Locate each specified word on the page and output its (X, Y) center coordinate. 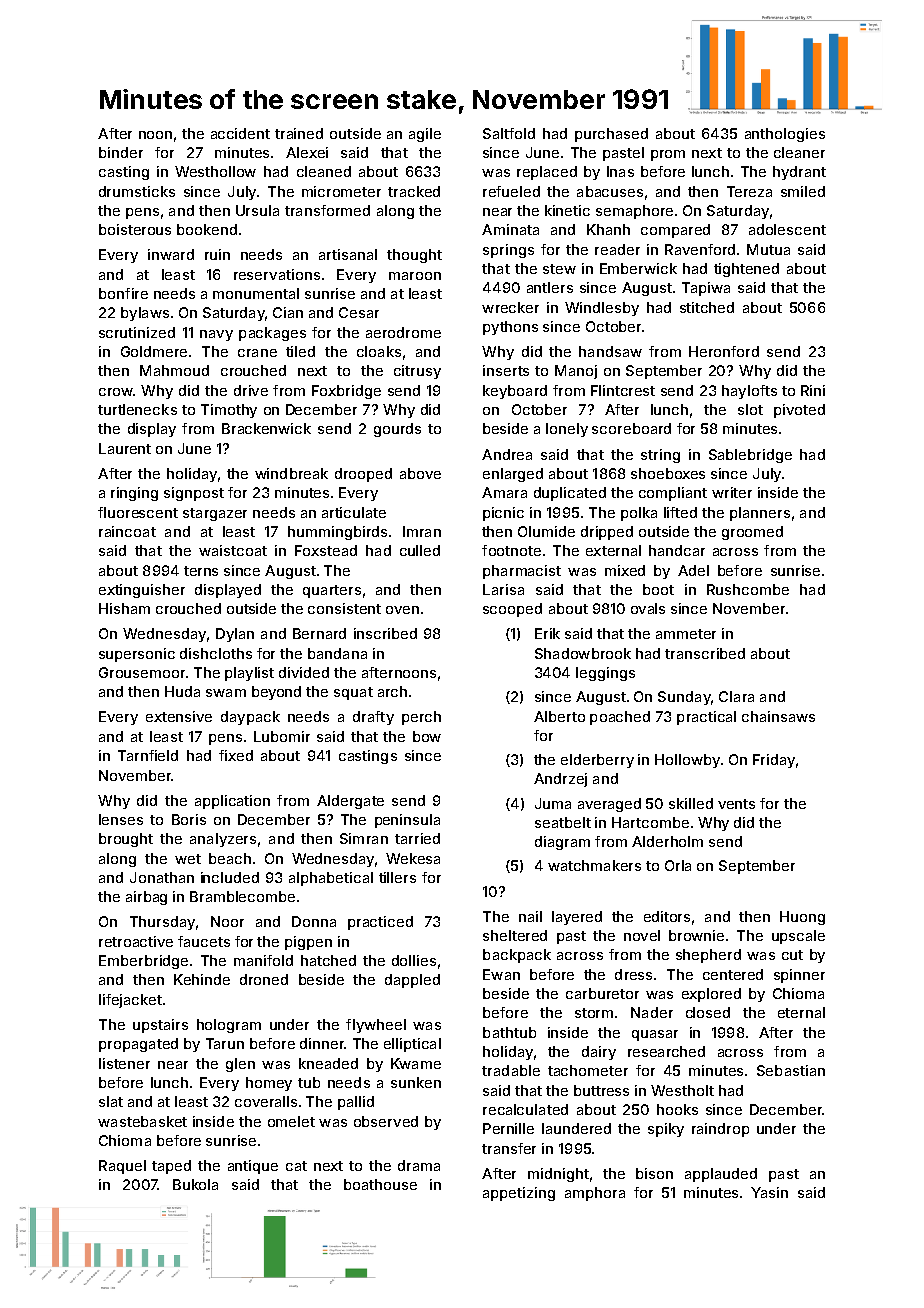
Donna (314, 921)
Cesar (359, 312)
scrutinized (137, 332)
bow (427, 736)
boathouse (380, 1184)
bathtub (509, 1032)
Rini (813, 390)
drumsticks (137, 191)
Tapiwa (706, 289)
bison (654, 1173)
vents (736, 804)
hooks (677, 1109)
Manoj (576, 372)
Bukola (195, 1184)
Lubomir (282, 736)
